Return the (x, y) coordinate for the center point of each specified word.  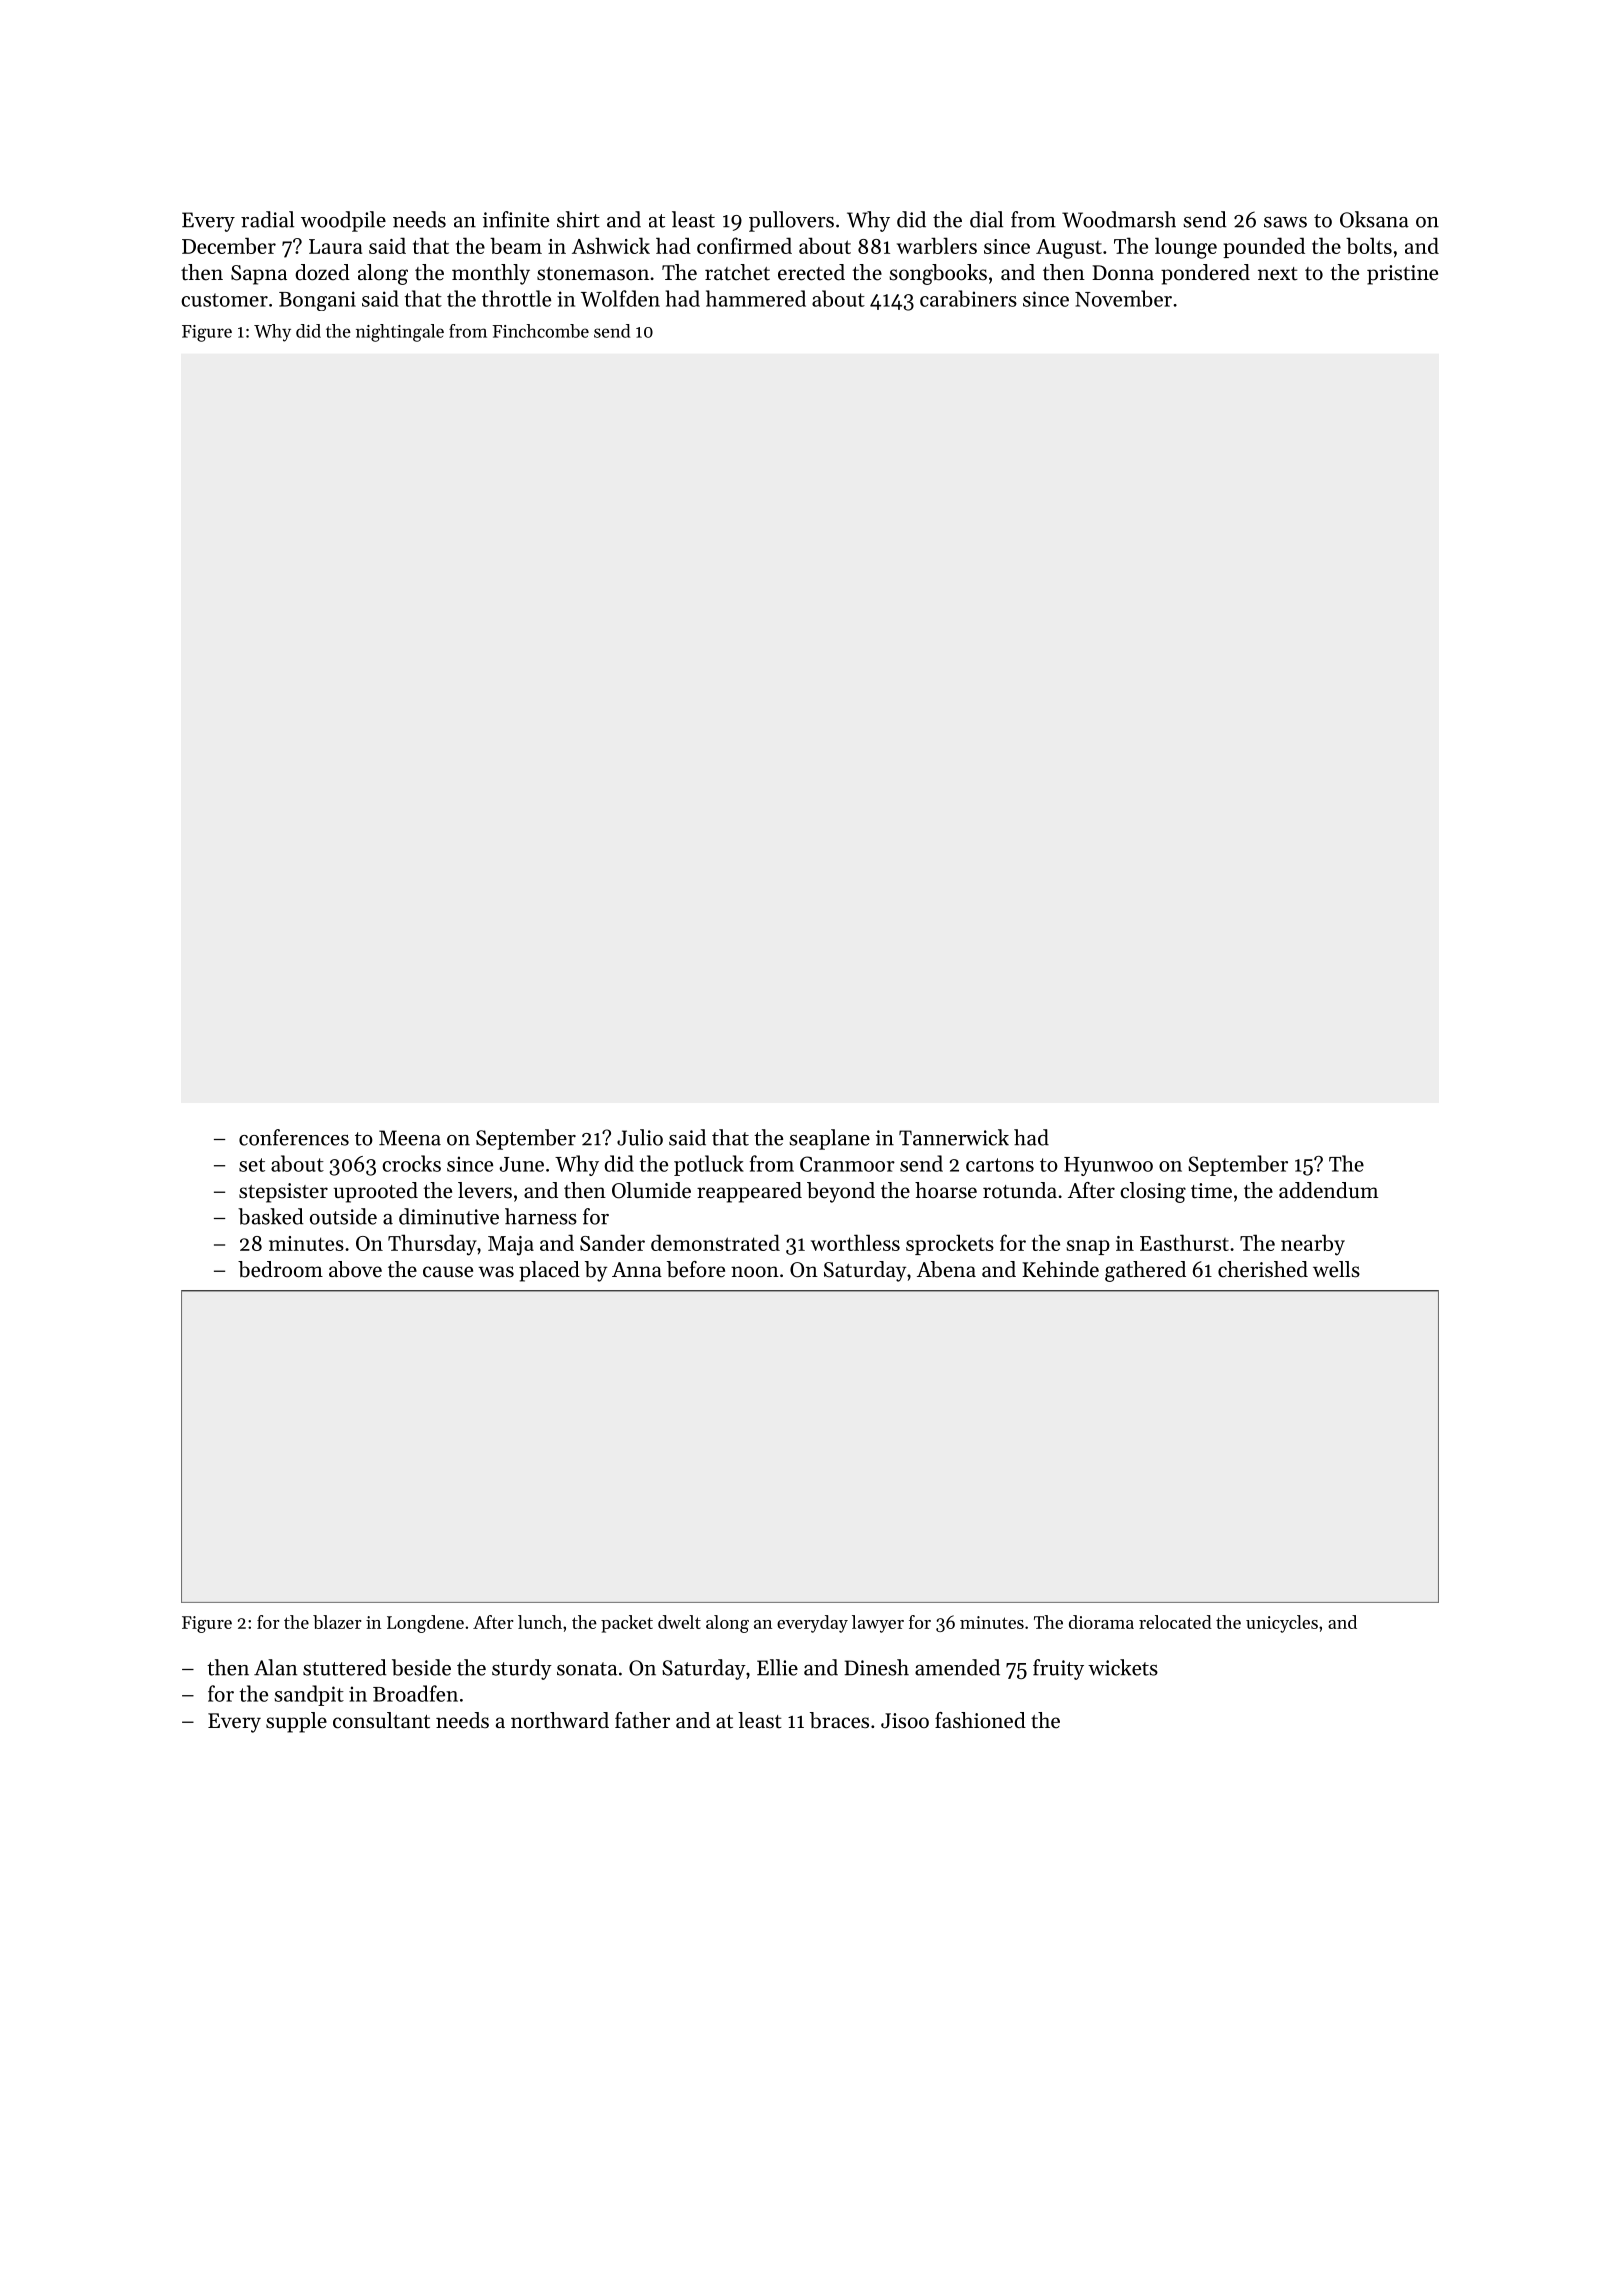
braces (839, 1720)
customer (224, 300)
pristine (1402, 275)
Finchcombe (540, 331)
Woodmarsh (1119, 219)
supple (296, 1722)
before (696, 1269)
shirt (578, 219)
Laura (335, 246)
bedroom (280, 1269)
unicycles (1282, 1624)
